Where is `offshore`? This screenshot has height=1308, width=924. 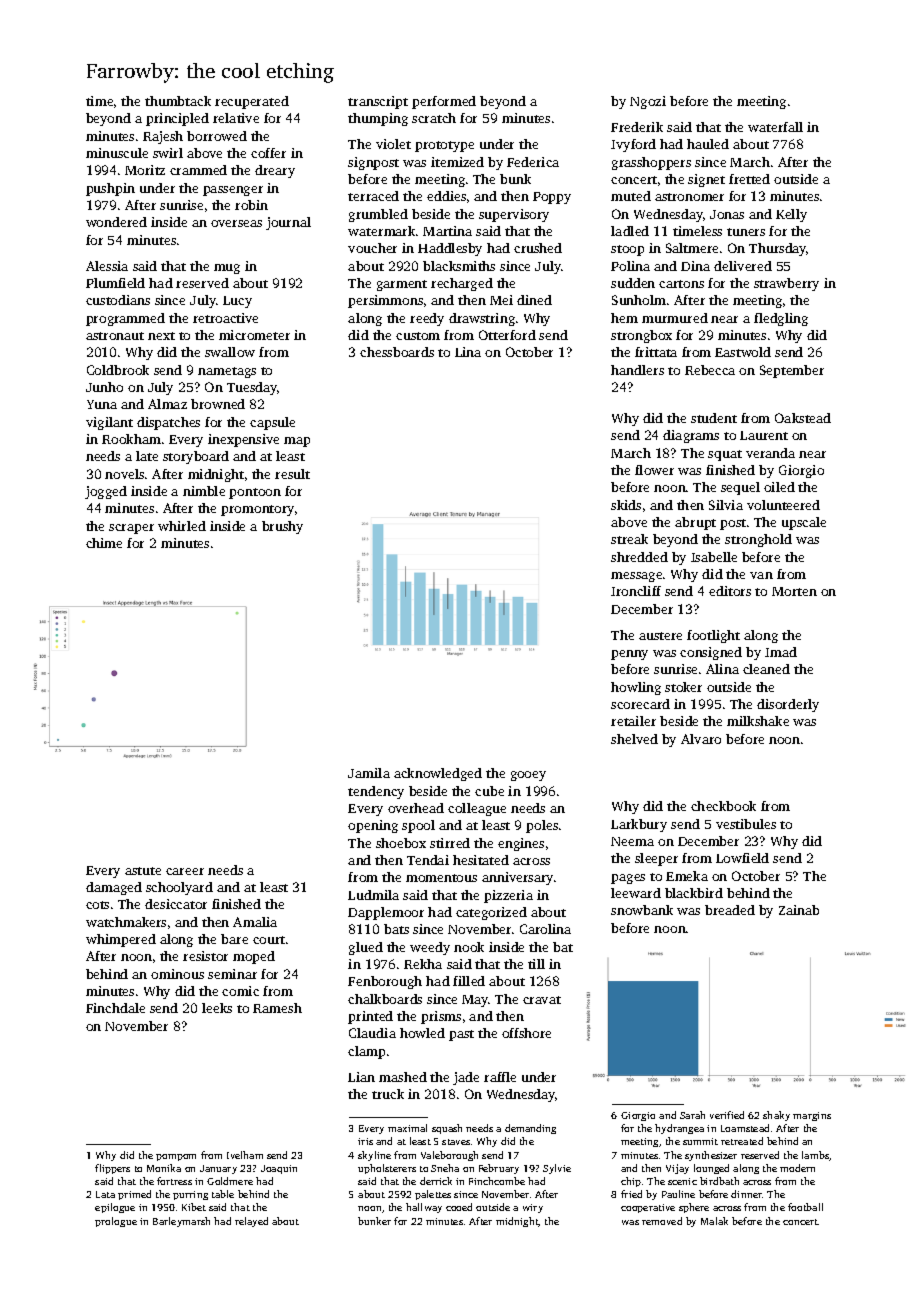 offshore is located at coordinates (526, 1033).
